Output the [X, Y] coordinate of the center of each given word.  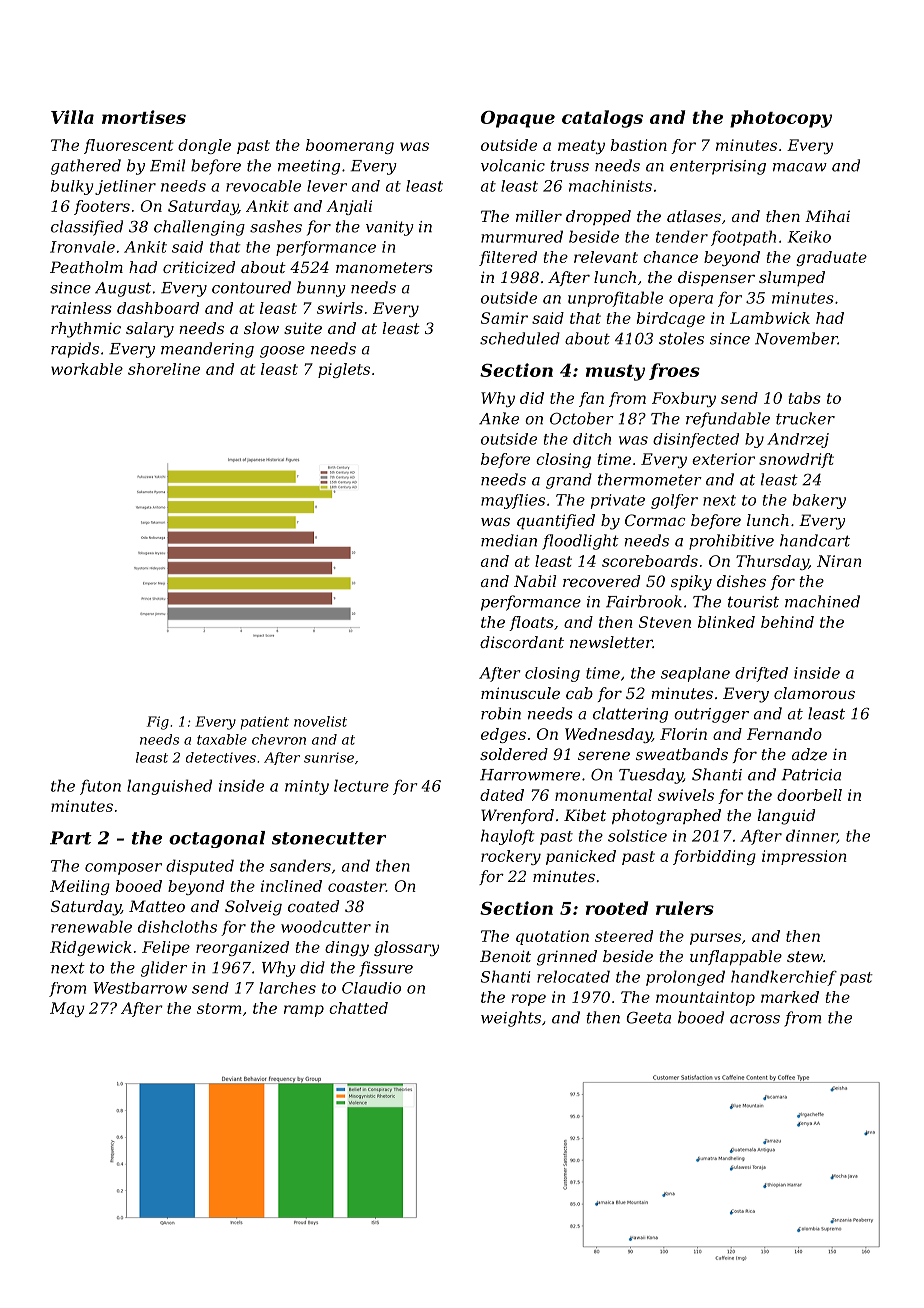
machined [822, 601]
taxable [222, 739]
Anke [499, 418]
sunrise [329, 757]
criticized [199, 267]
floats [531, 623]
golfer [674, 501]
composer [123, 869]
